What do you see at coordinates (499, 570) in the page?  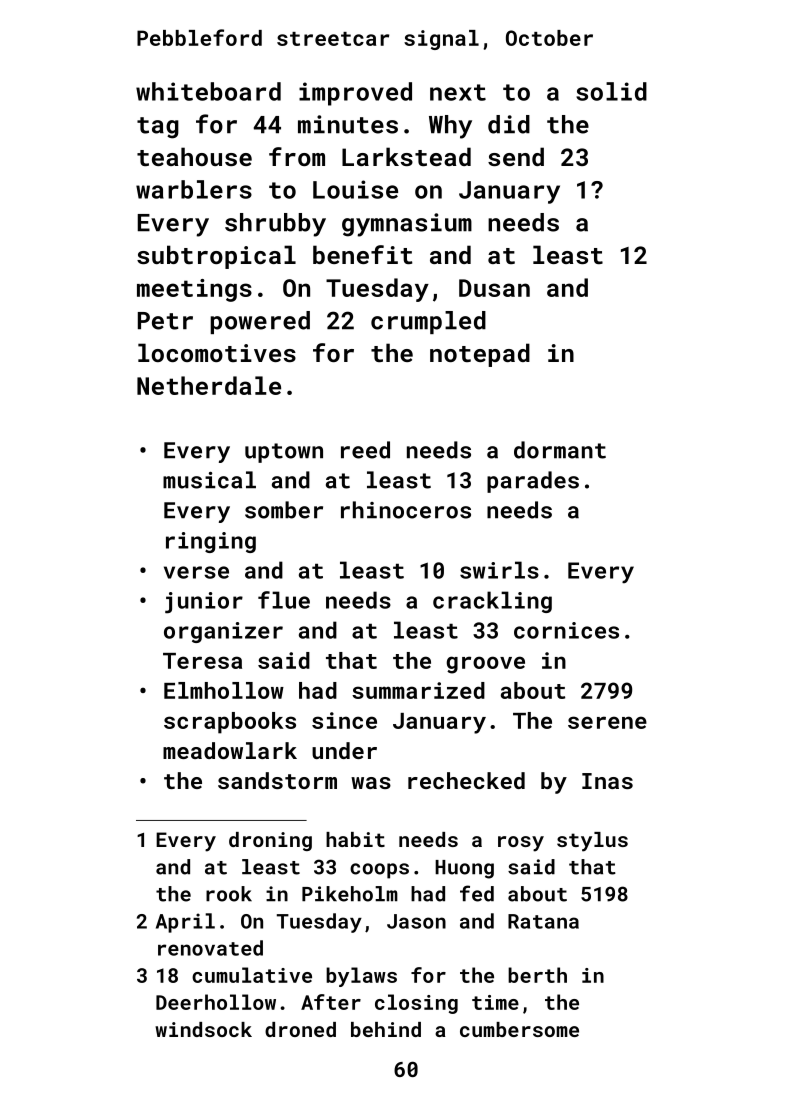 I see `swirls` at bounding box center [499, 570].
